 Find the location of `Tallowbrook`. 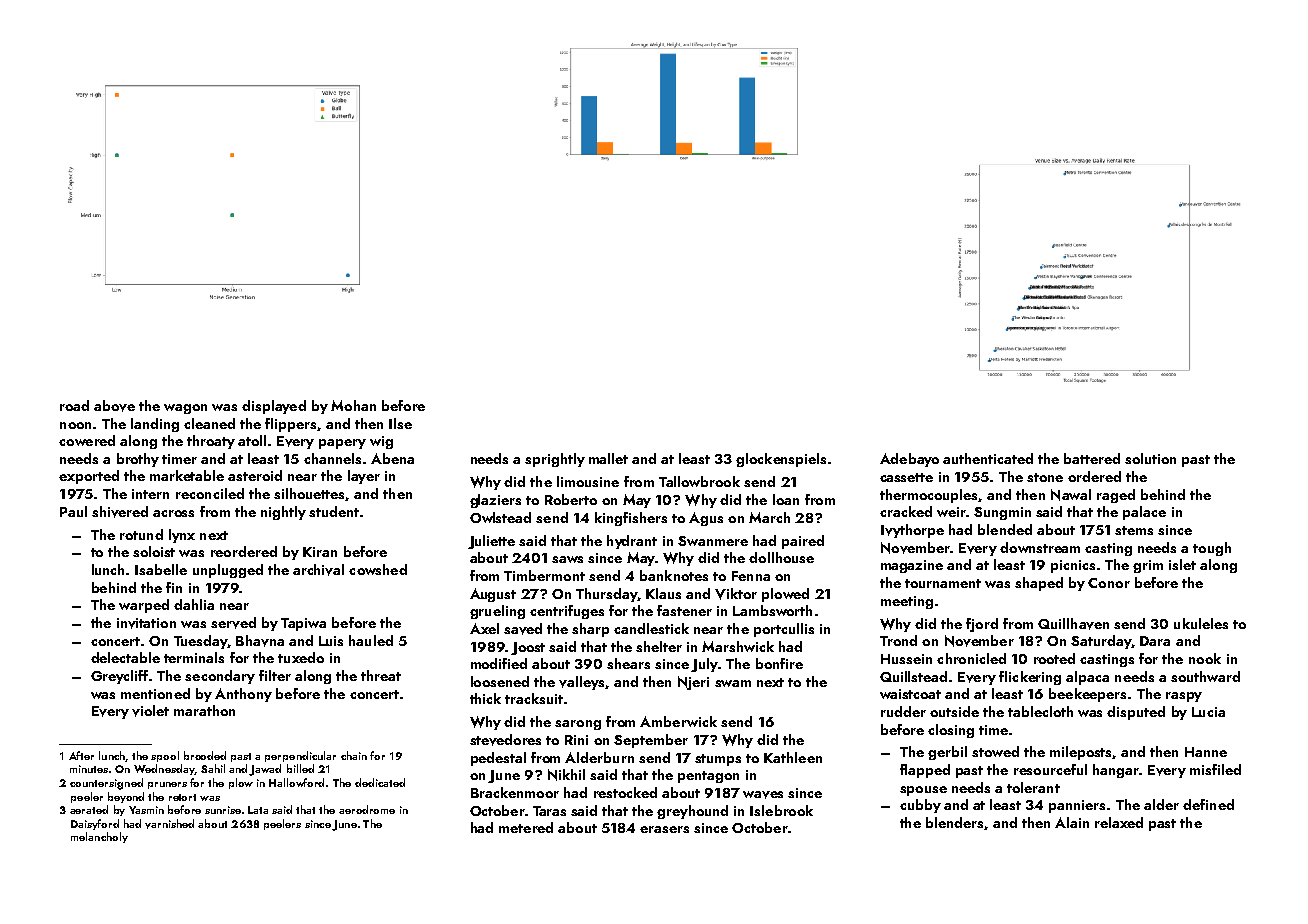

Tallowbrook is located at coordinates (699, 481).
